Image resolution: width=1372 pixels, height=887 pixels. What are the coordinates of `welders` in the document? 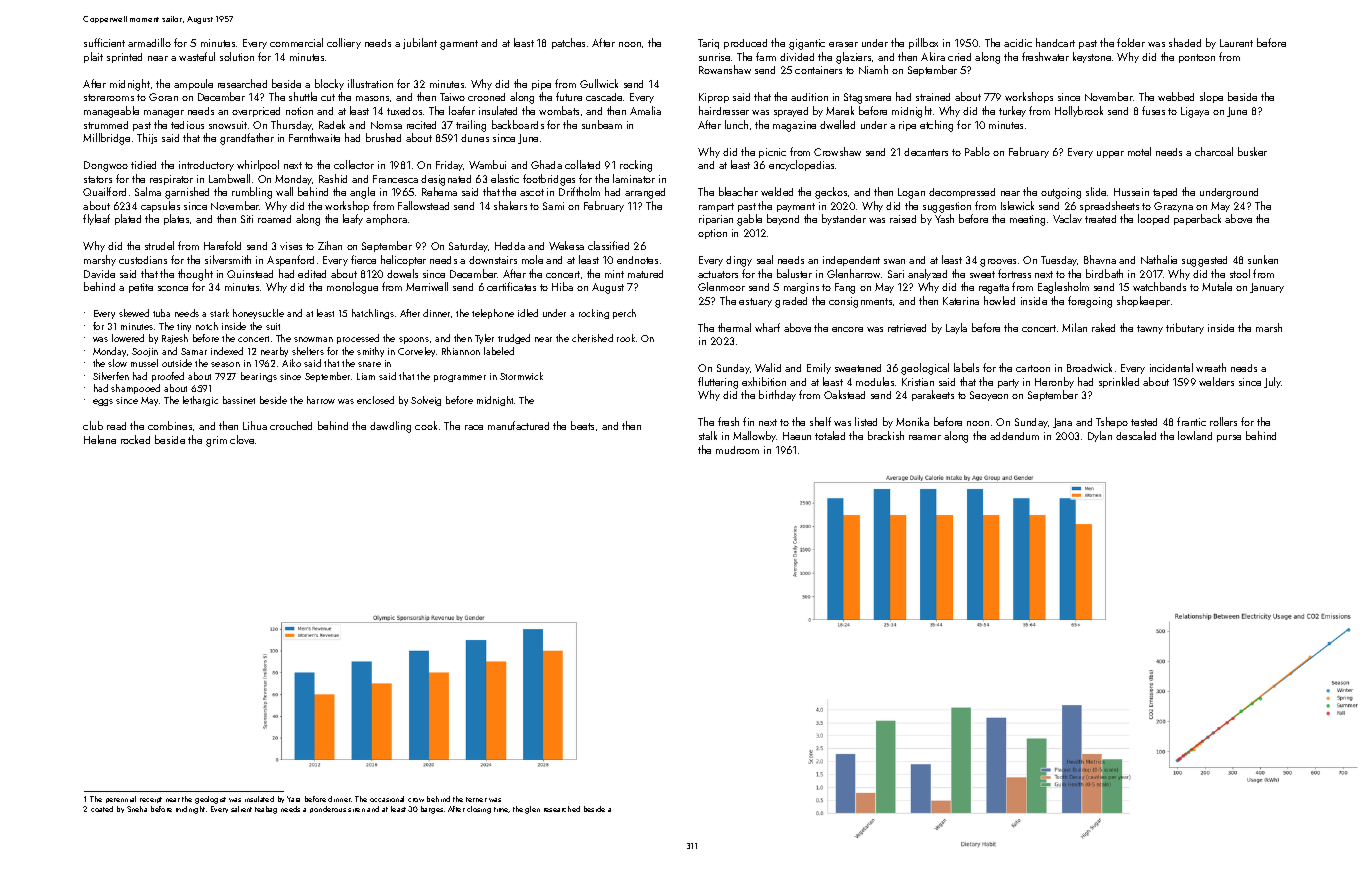 It's located at (1216, 381).
